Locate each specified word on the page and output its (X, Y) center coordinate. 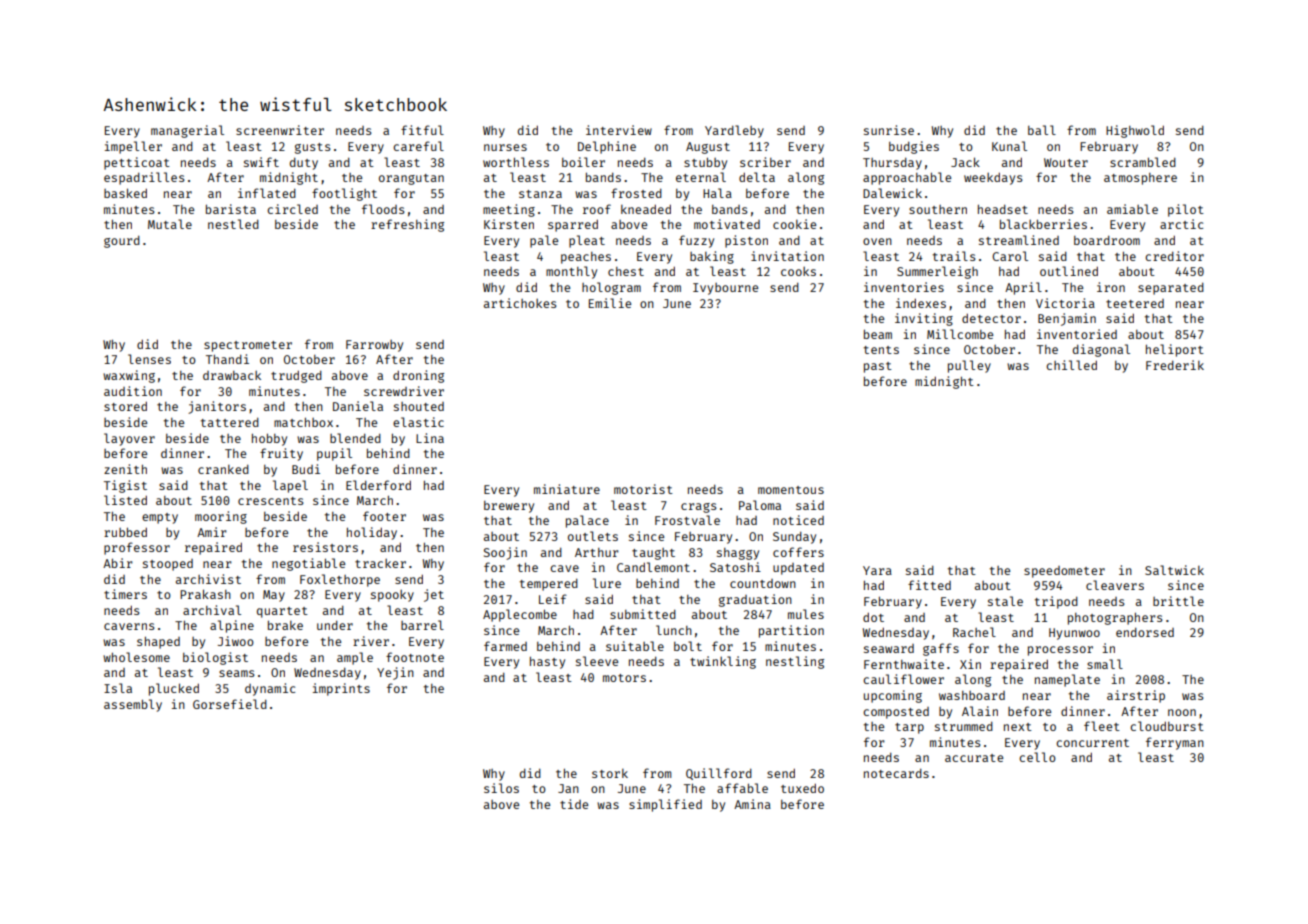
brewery (509, 507)
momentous (791, 490)
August (708, 148)
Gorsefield (230, 704)
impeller (133, 147)
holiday (372, 533)
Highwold (1135, 131)
